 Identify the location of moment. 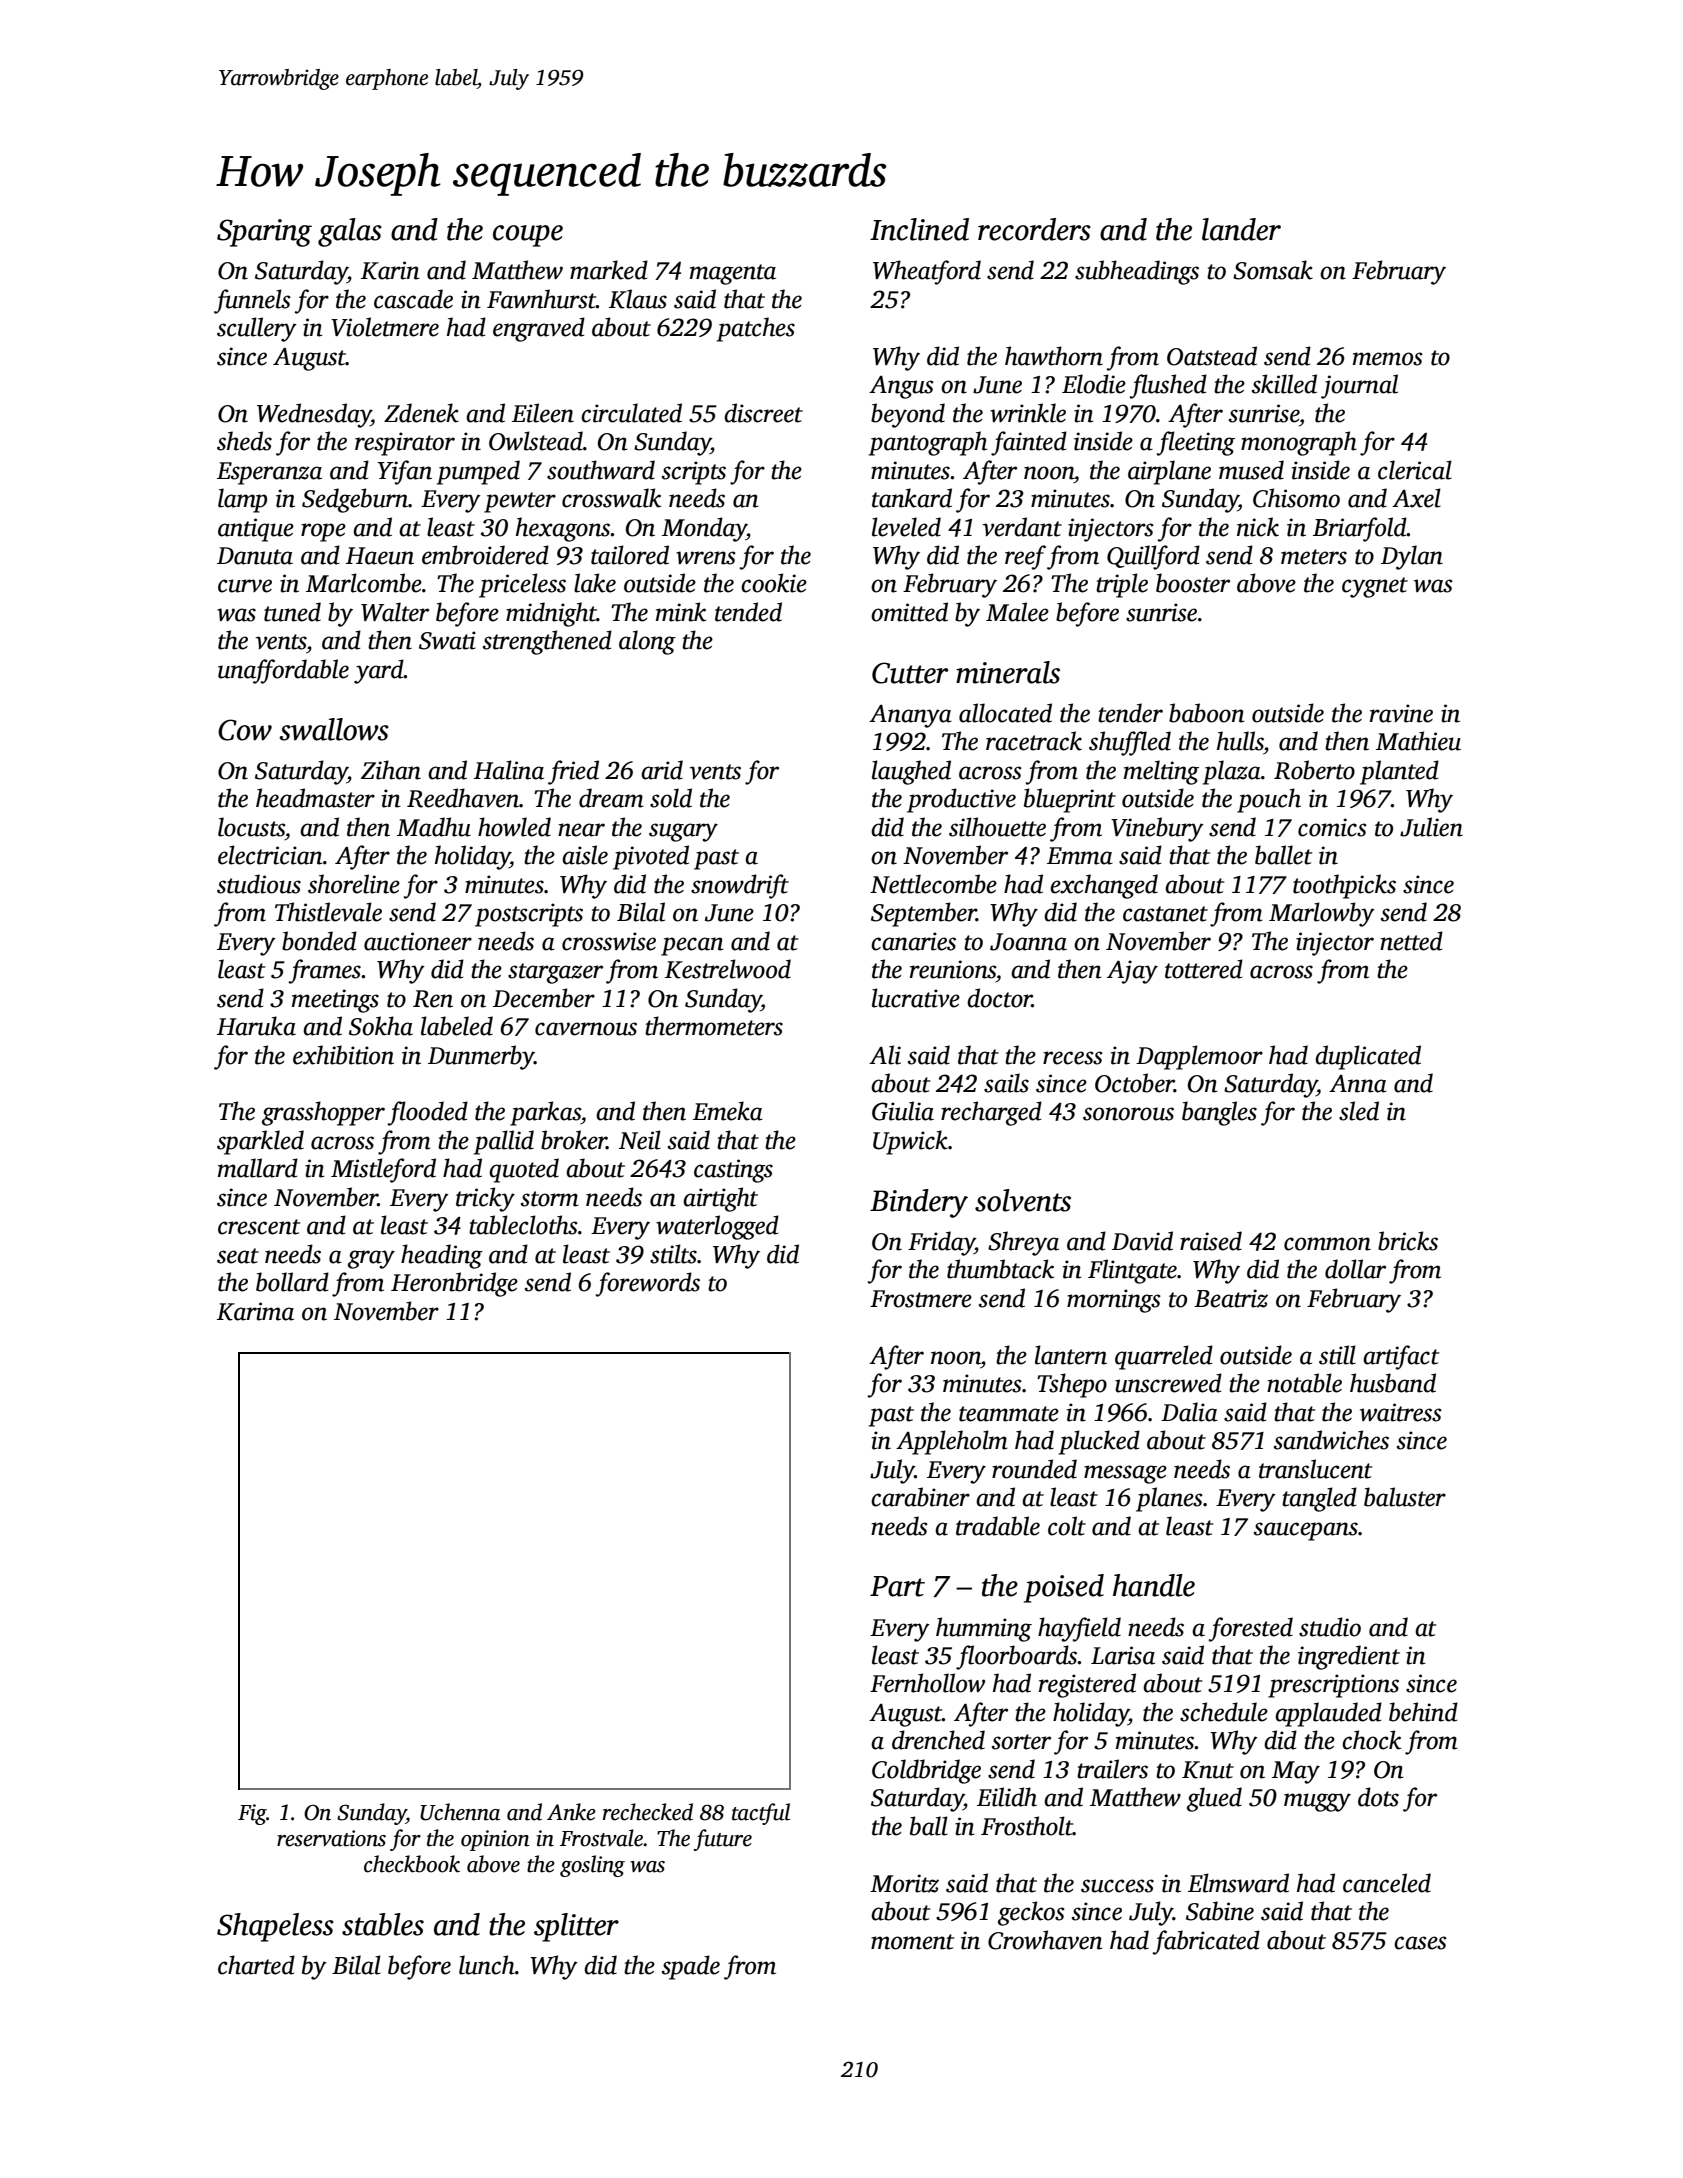
(912, 1942).
